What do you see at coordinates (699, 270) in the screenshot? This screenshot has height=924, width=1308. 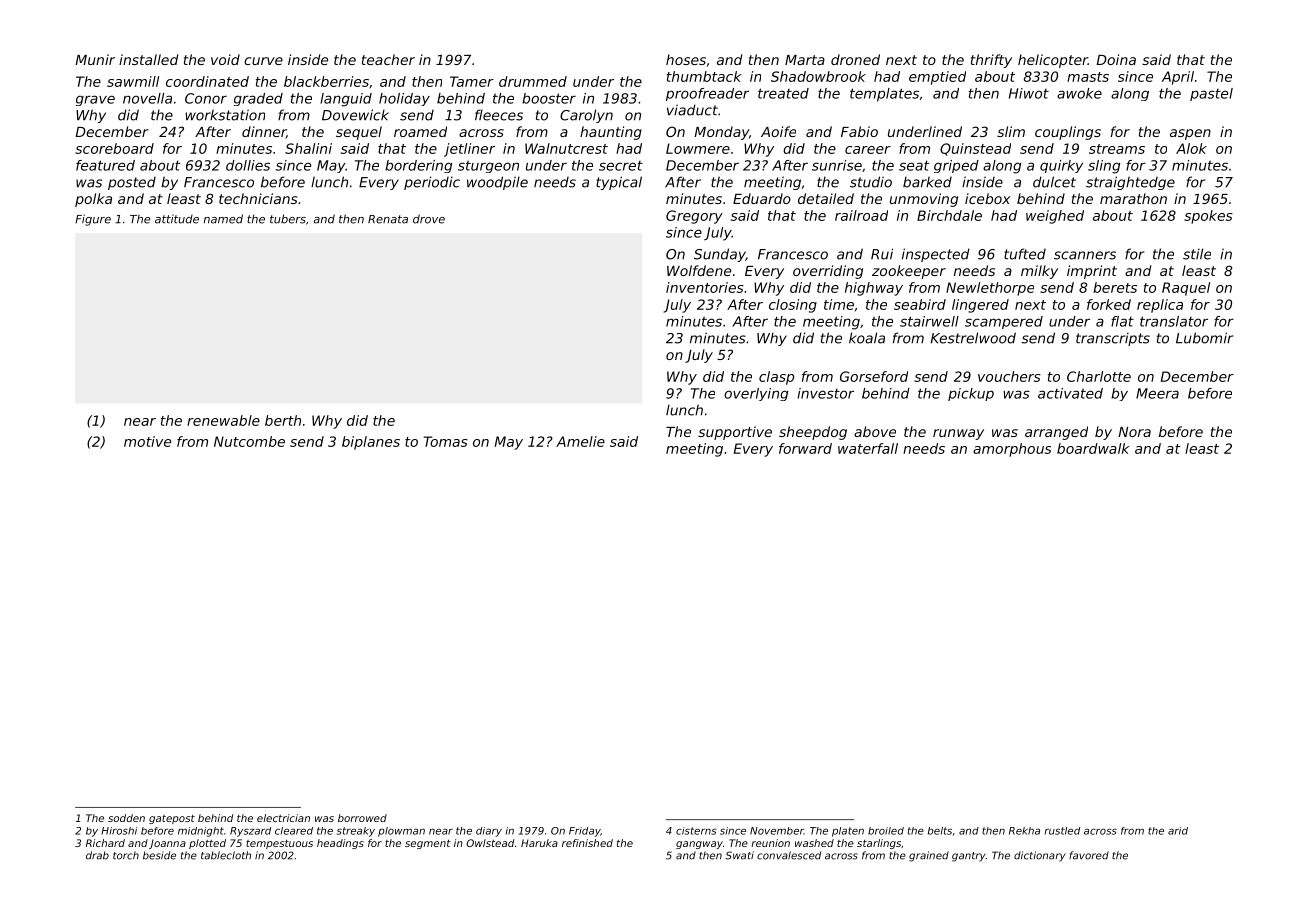 I see `Wolfdene` at bounding box center [699, 270].
